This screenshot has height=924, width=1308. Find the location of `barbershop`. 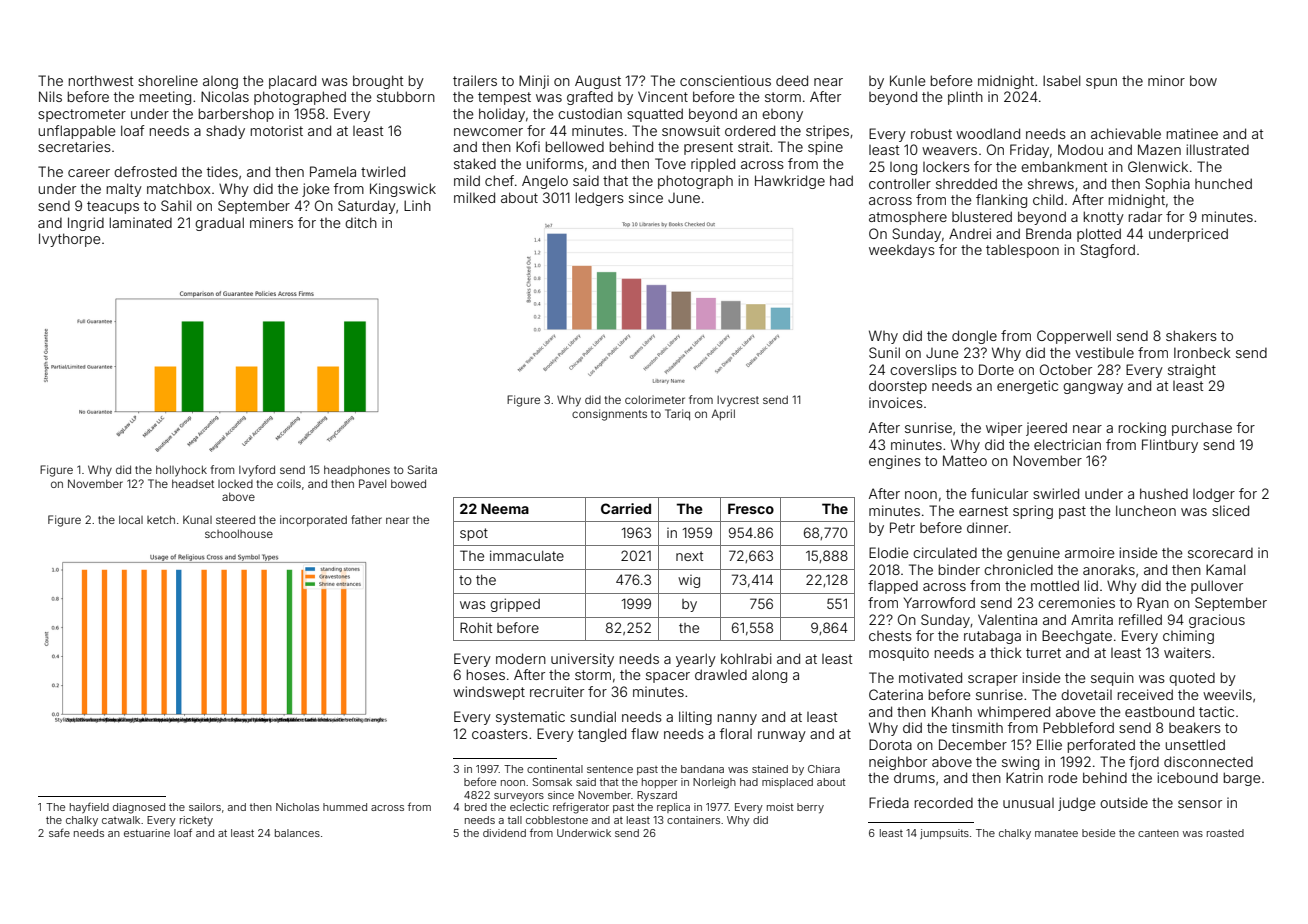

barbershop is located at coordinates (236, 115).
